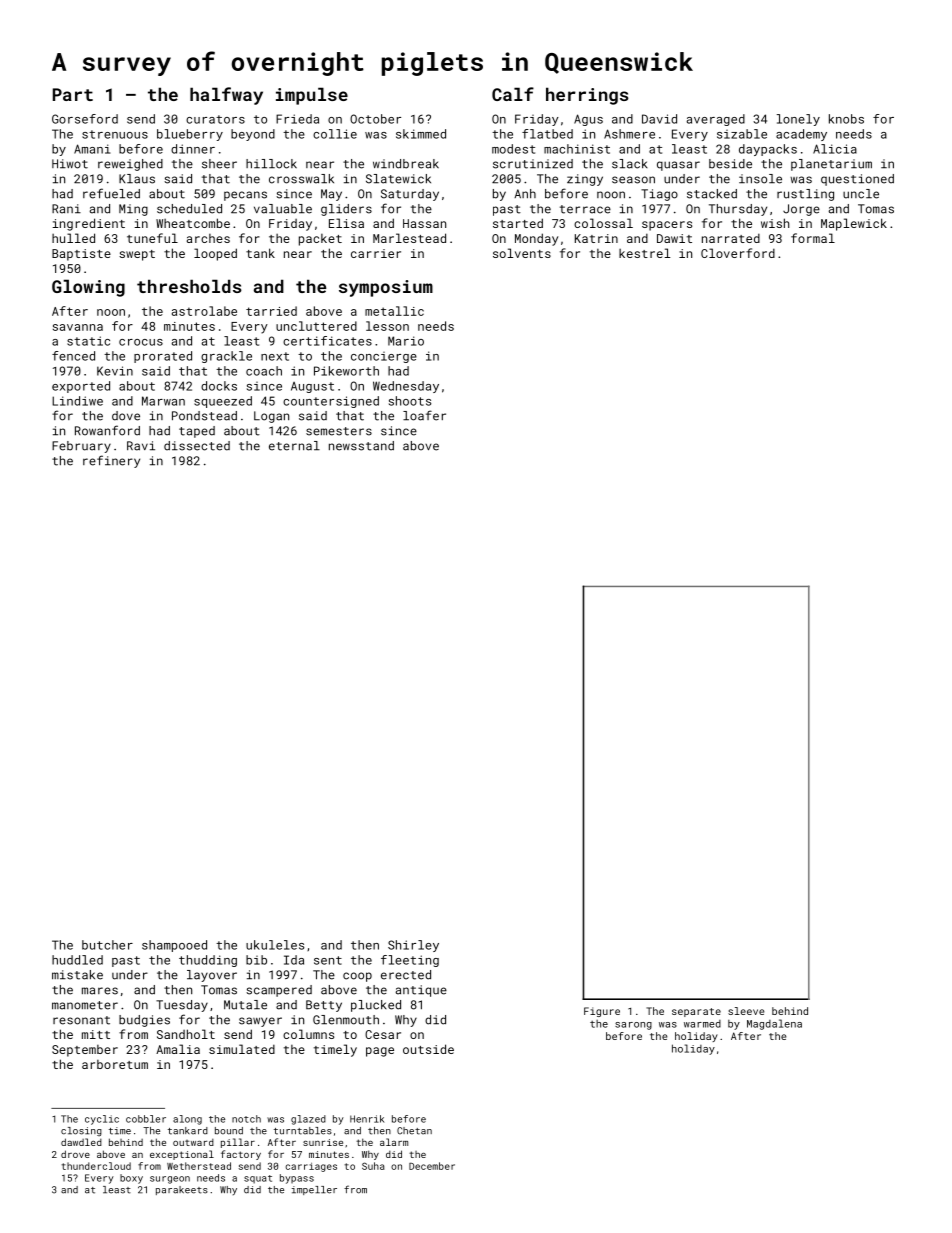  I want to click on knobs, so click(846, 119).
